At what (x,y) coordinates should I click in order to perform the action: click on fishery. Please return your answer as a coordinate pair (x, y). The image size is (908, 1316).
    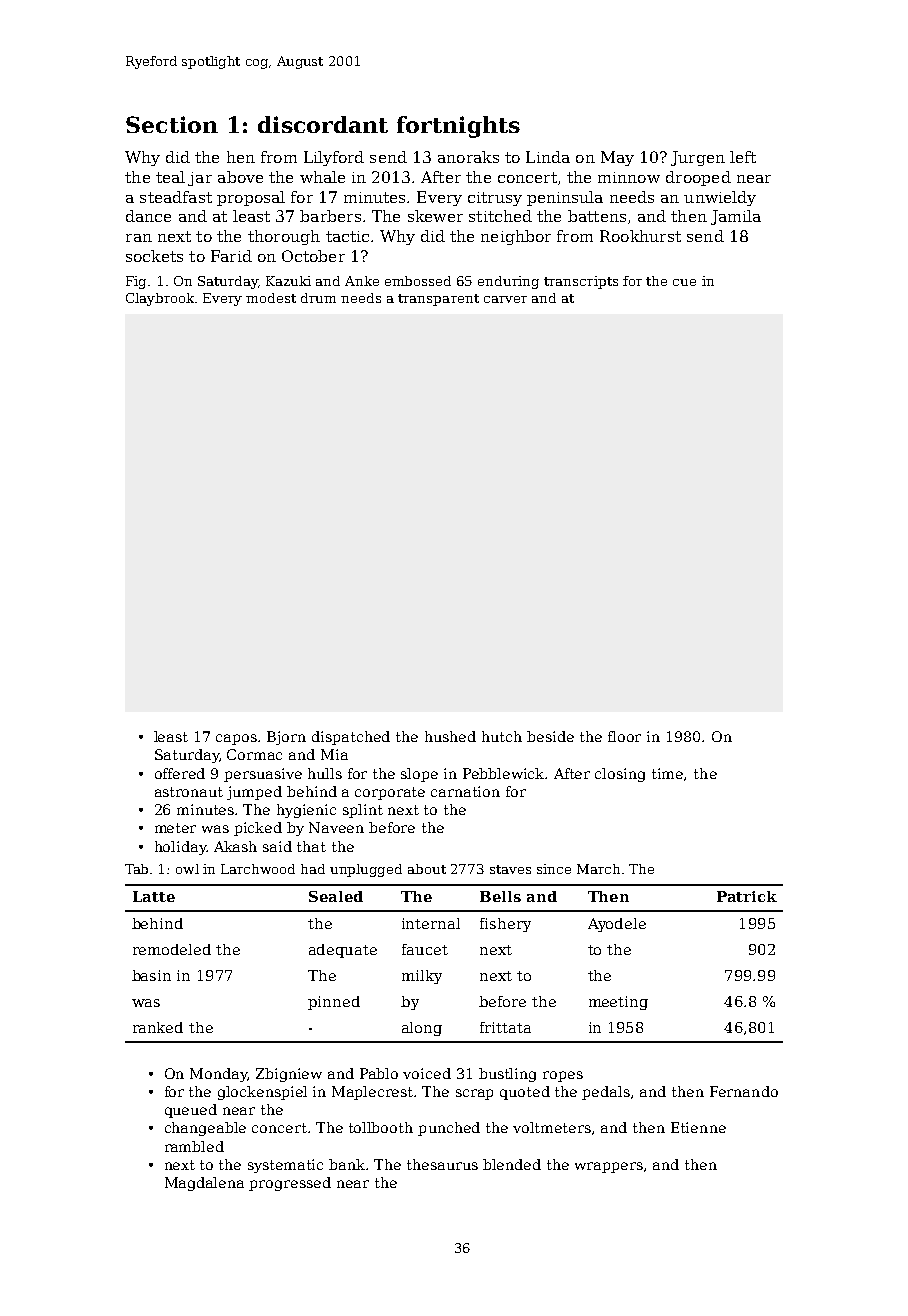
    Looking at the image, I should click on (505, 925).
